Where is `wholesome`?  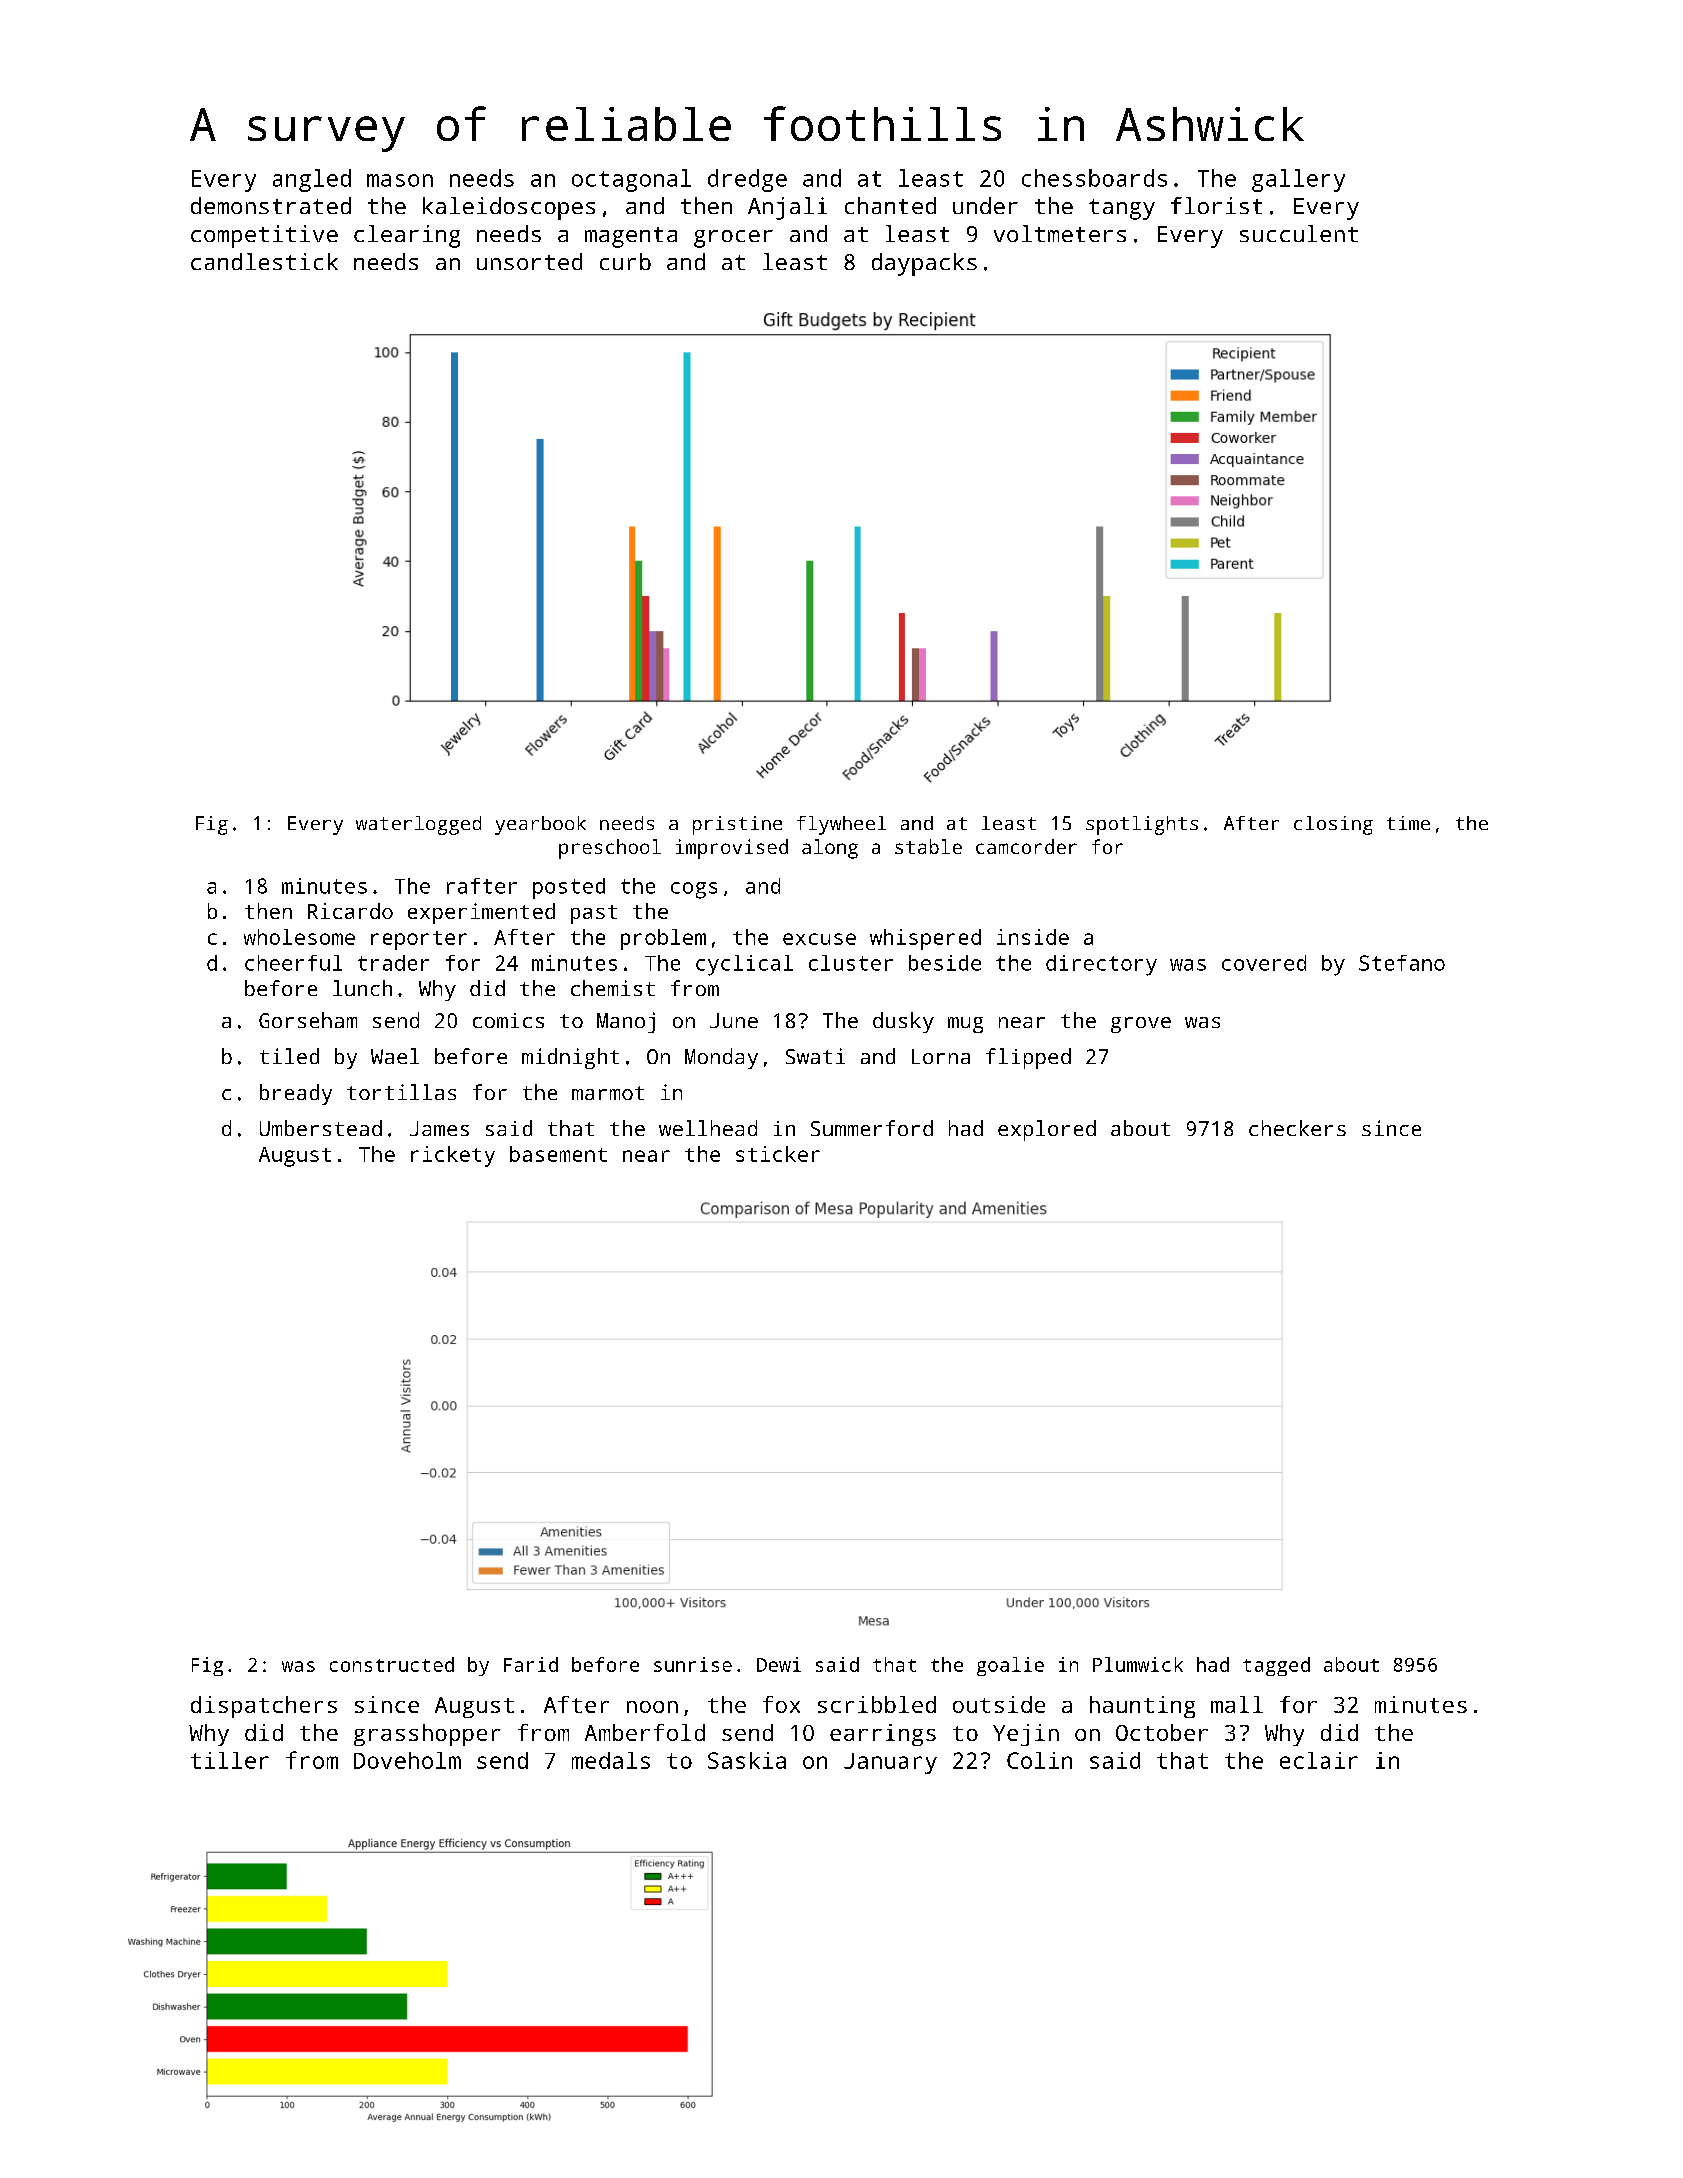
wholesome is located at coordinates (299, 937).
